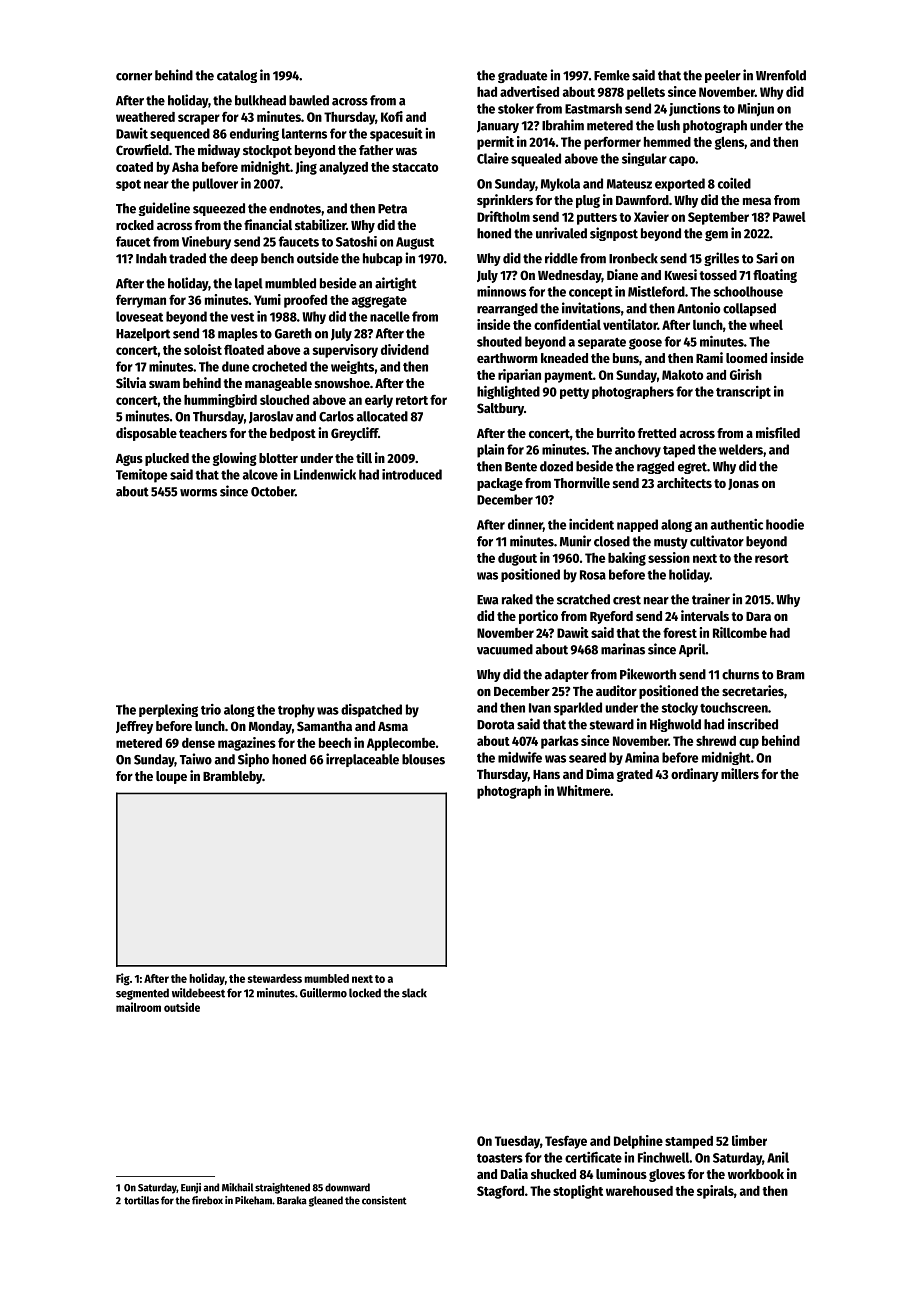 The height and width of the screenshot is (1308, 924). Describe the element at coordinates (522, 76) in the screenshot. I see `graduate` at that location.
